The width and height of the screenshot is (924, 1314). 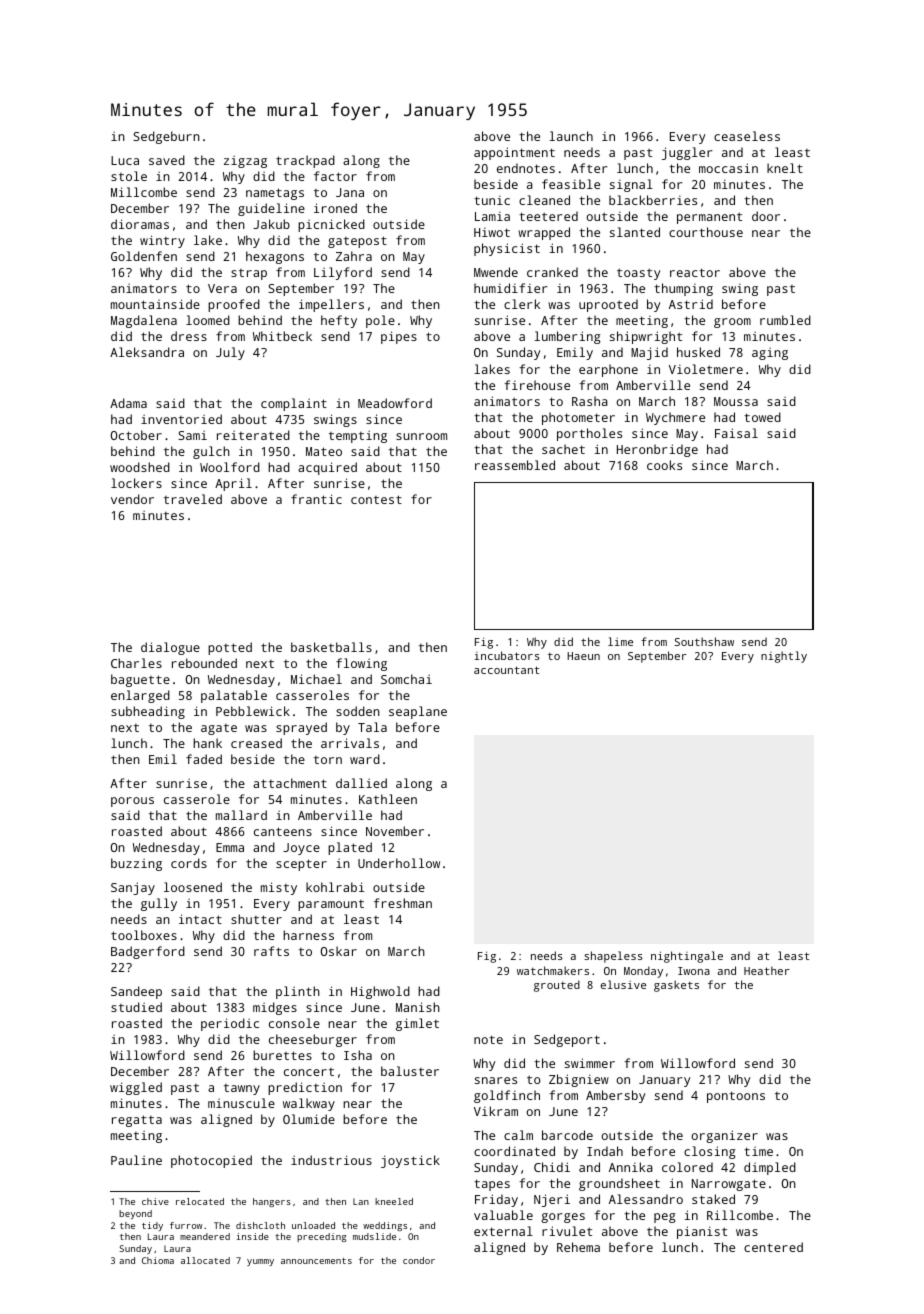 I want to click on ceaseless, so click(x=747, y=136).
